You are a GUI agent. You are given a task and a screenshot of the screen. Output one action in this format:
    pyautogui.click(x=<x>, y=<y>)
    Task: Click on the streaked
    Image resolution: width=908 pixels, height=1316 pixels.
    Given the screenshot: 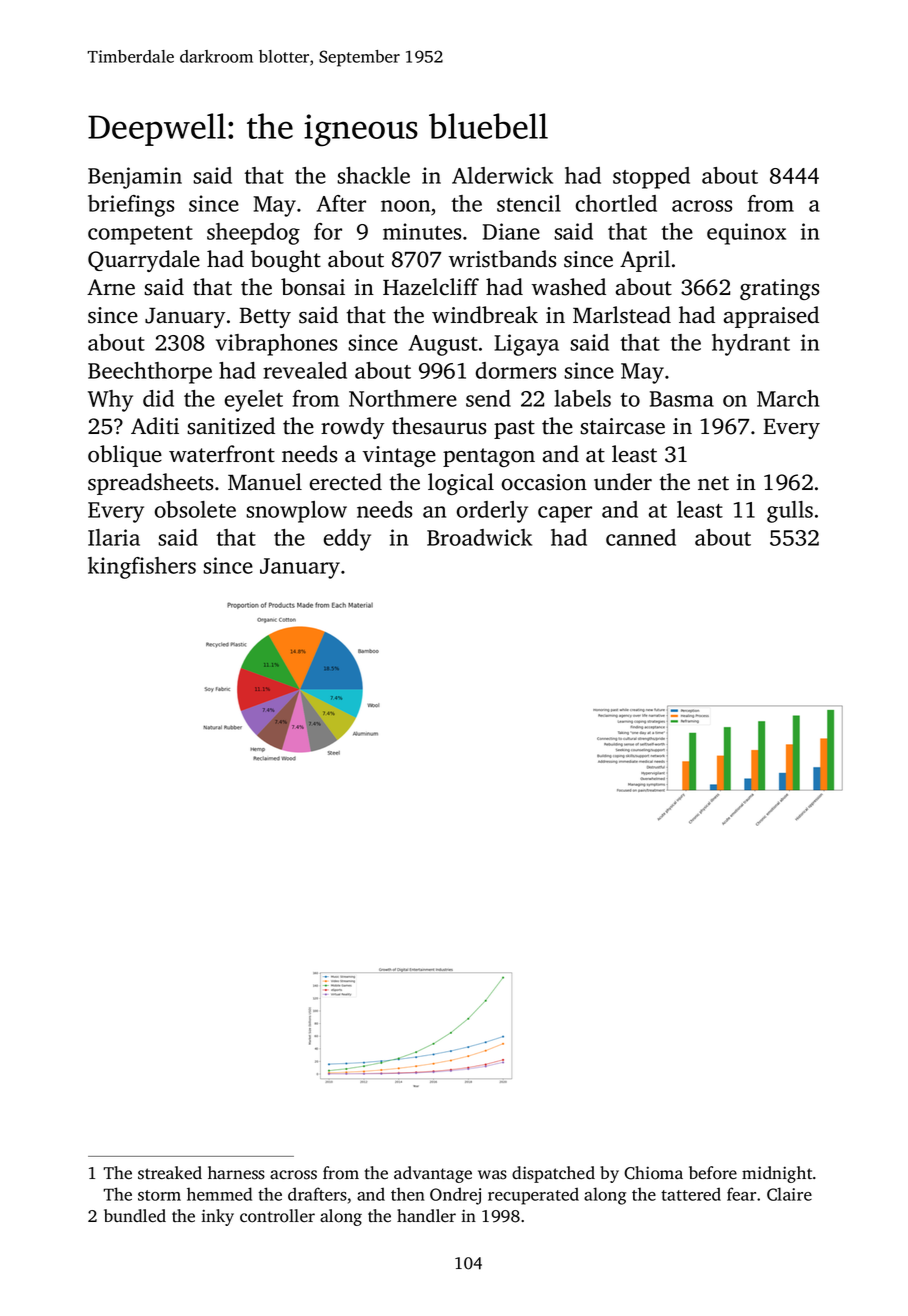 What is the action you would take?
    pyautogui.click(x=170, y=1173)
